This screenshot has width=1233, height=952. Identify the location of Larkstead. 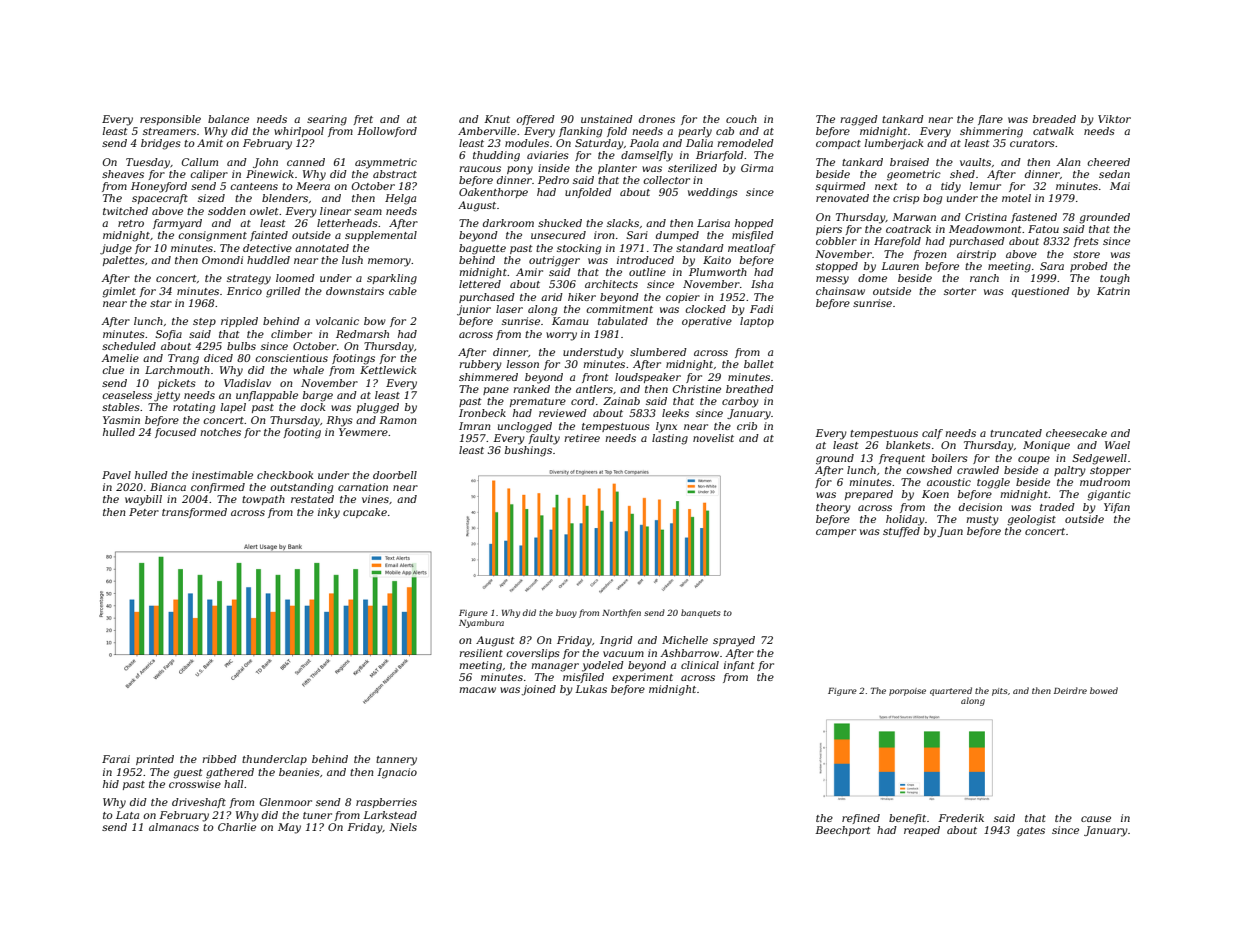
(390, 815).
